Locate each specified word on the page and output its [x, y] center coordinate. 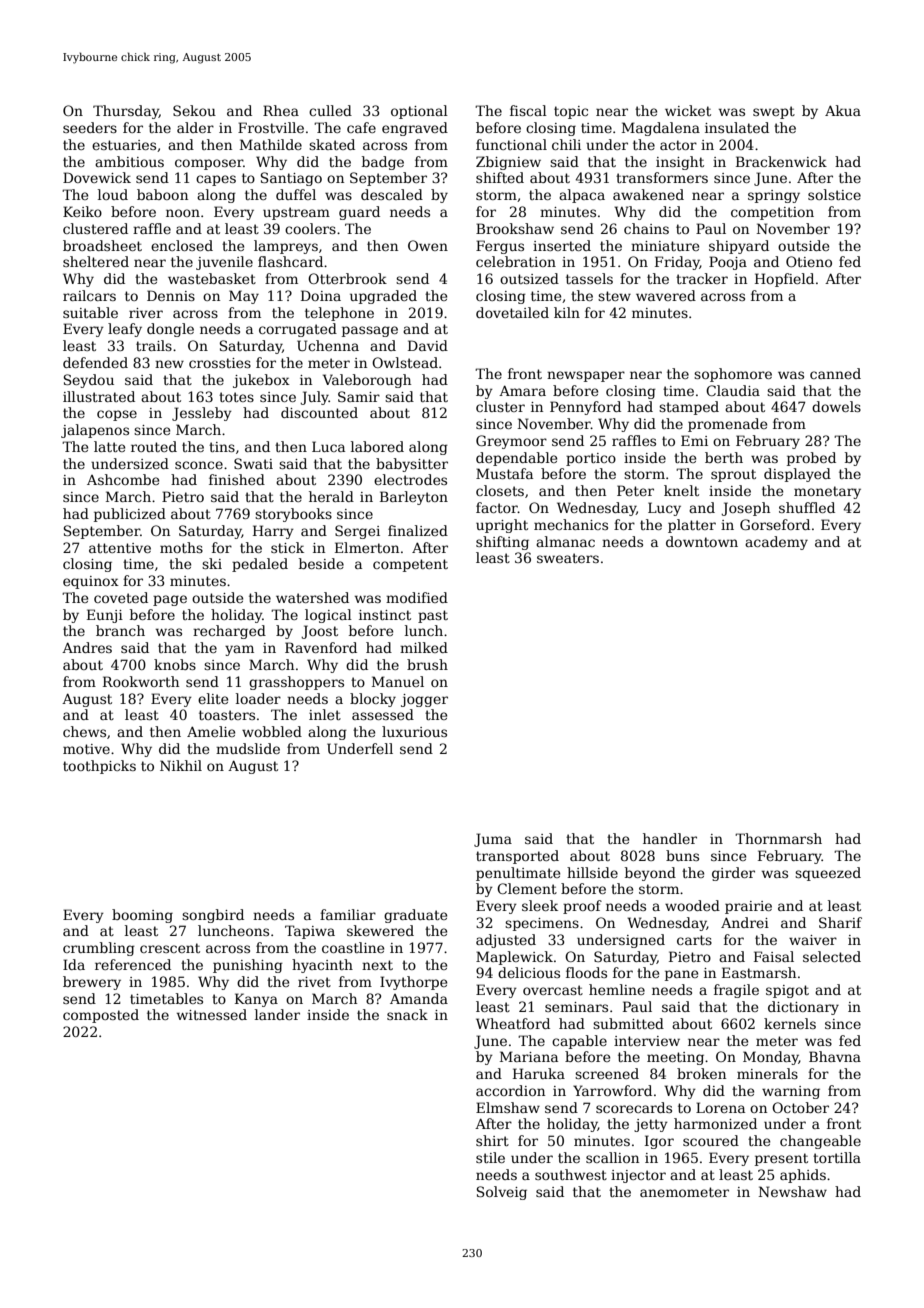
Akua [843, 110]
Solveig [502, 1193]
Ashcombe [123, 479]
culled [330, 110]
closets [500, 490]
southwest [571, 1174]
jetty [651, 1125]
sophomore [733, 375]
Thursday [126, 112]
